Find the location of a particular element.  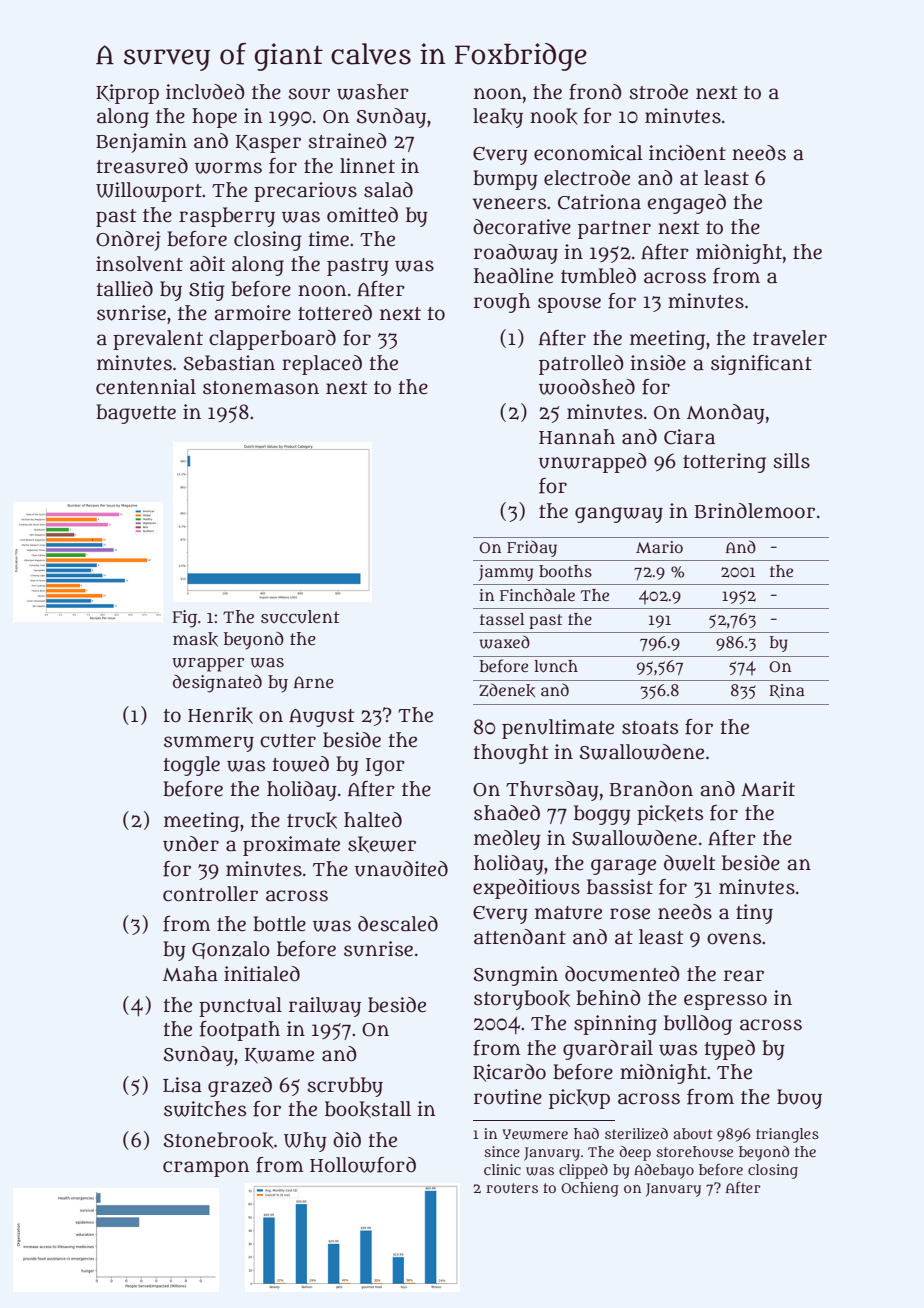

leaky is located at coordinates (498, 118).
